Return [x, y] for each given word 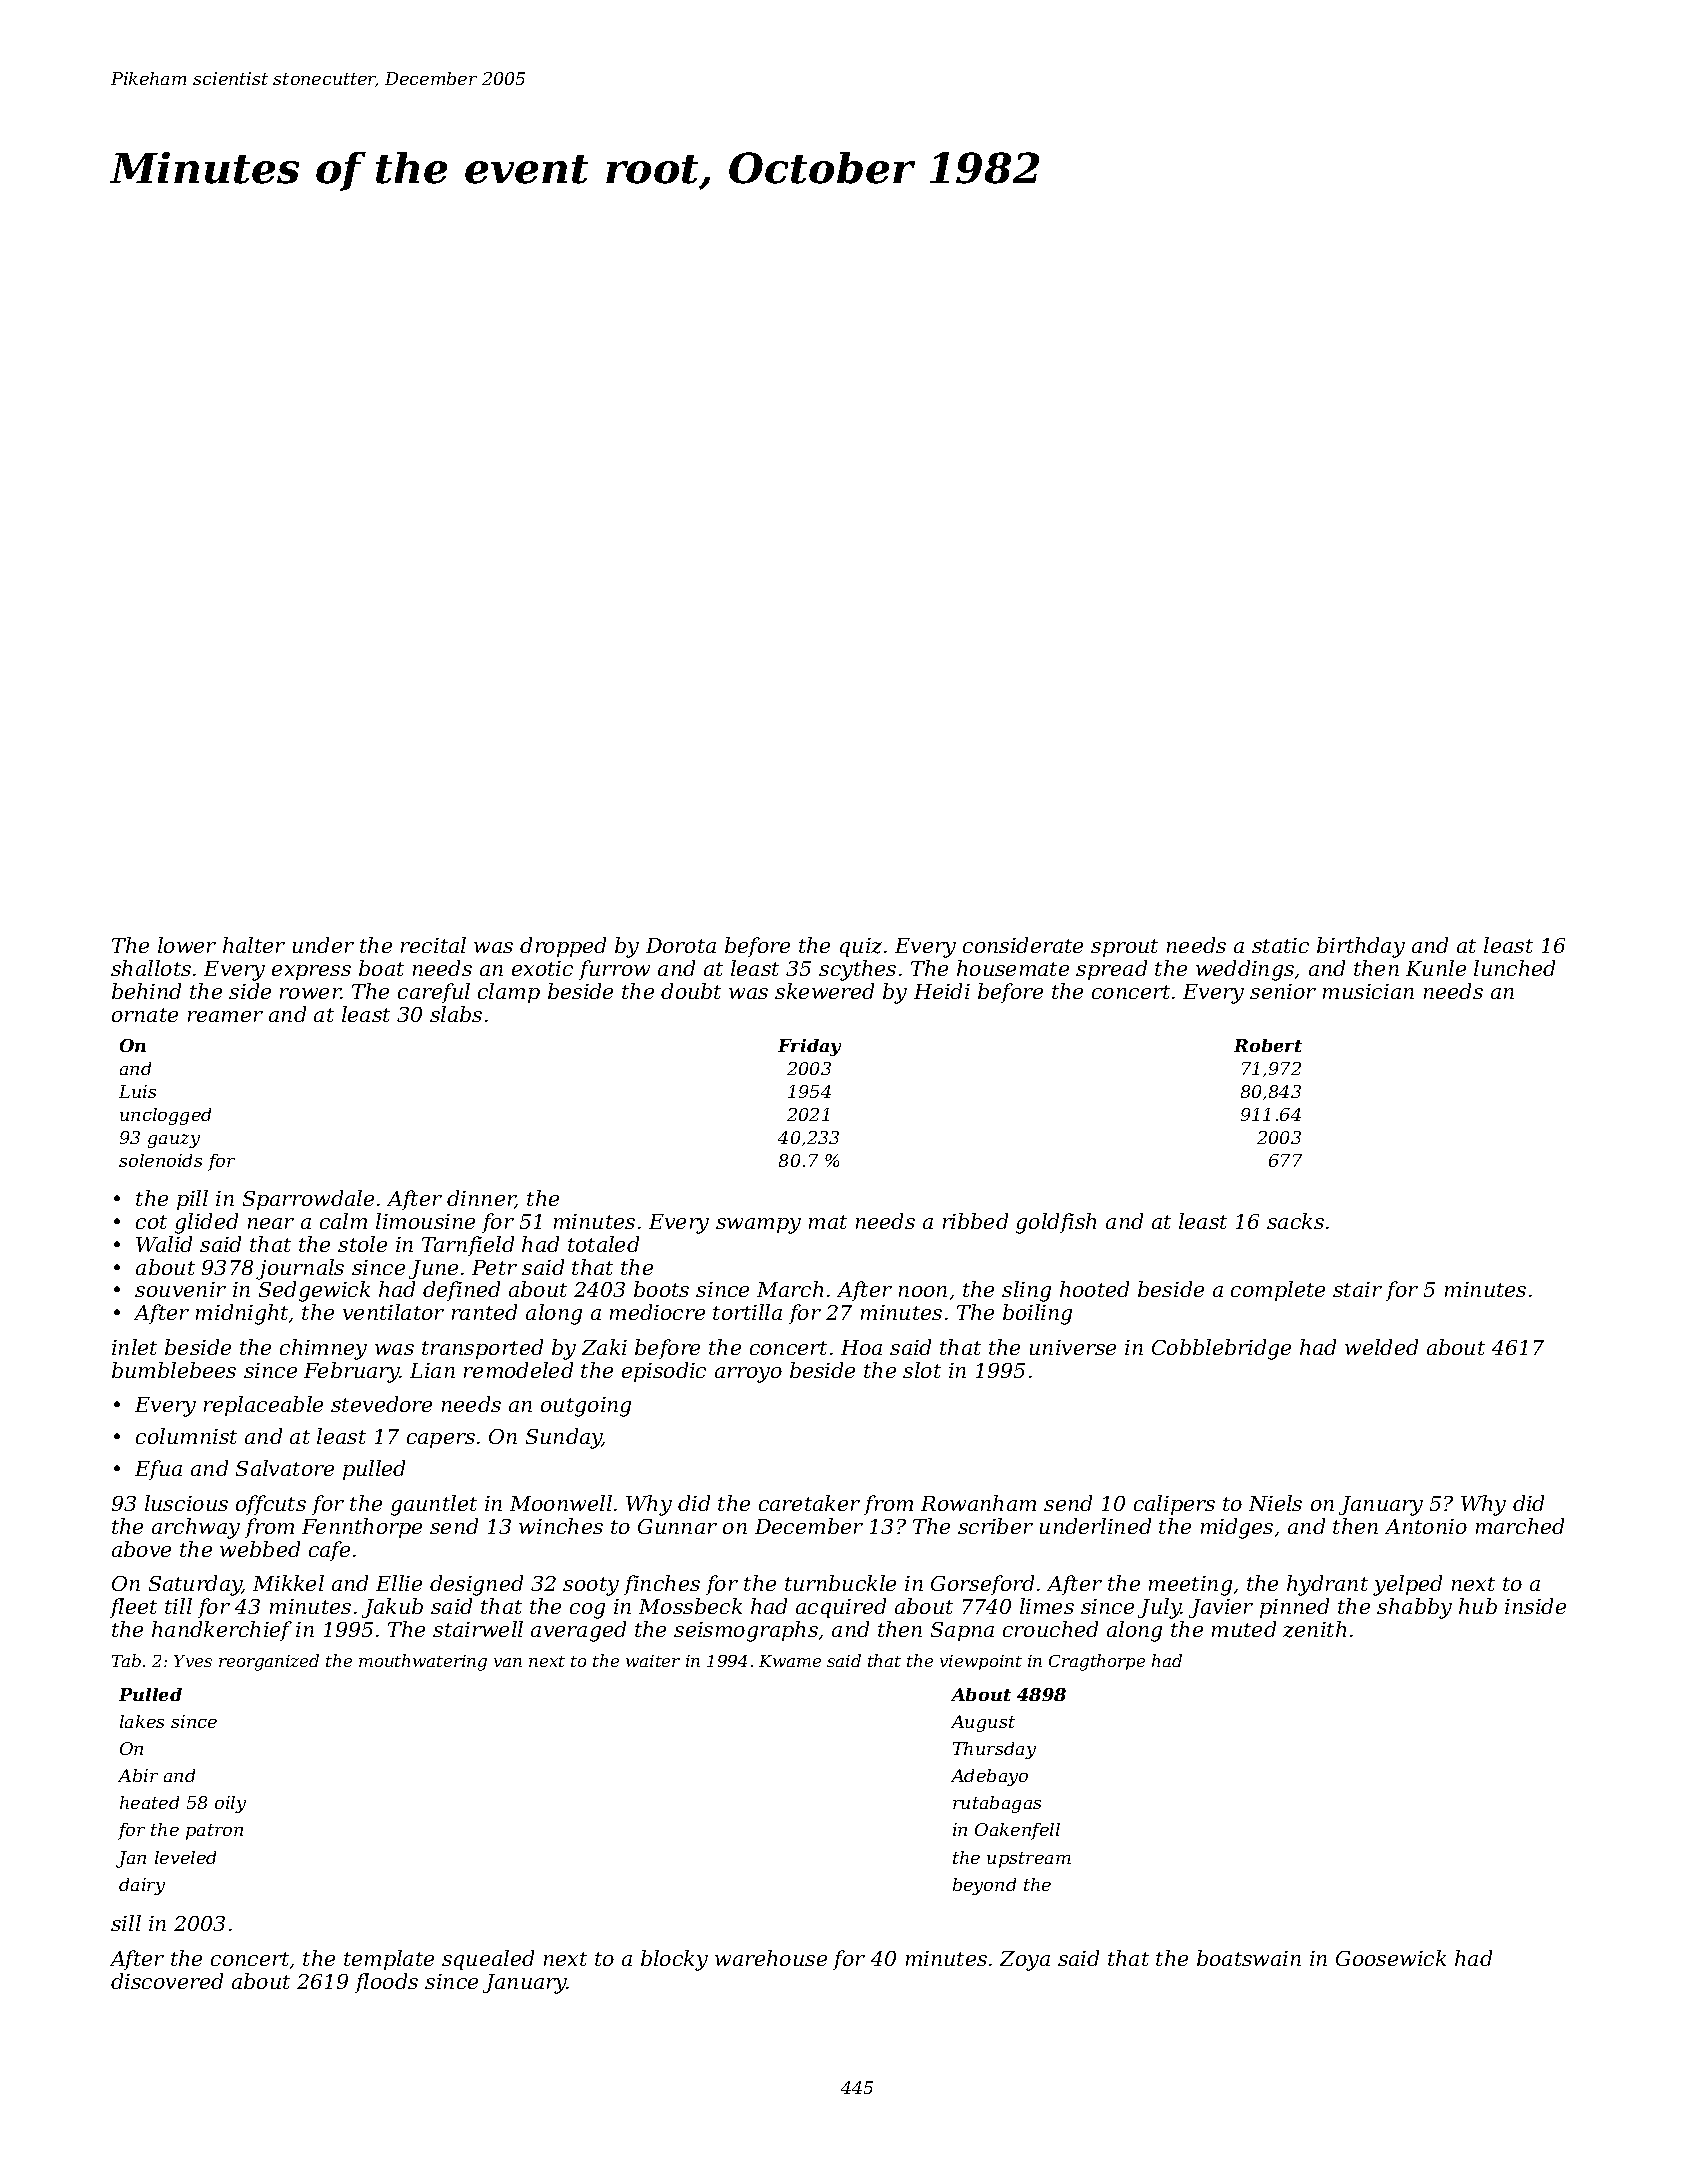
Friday [809, 1047]
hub [1478, 1606]
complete [1278, 1291]
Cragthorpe [1097, 1662]
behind [146, 991]
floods [386, 1983]
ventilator [393, 1312]
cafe [329, 1551]
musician [1368, 991]
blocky [674, 1960]
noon [923, 1291]
